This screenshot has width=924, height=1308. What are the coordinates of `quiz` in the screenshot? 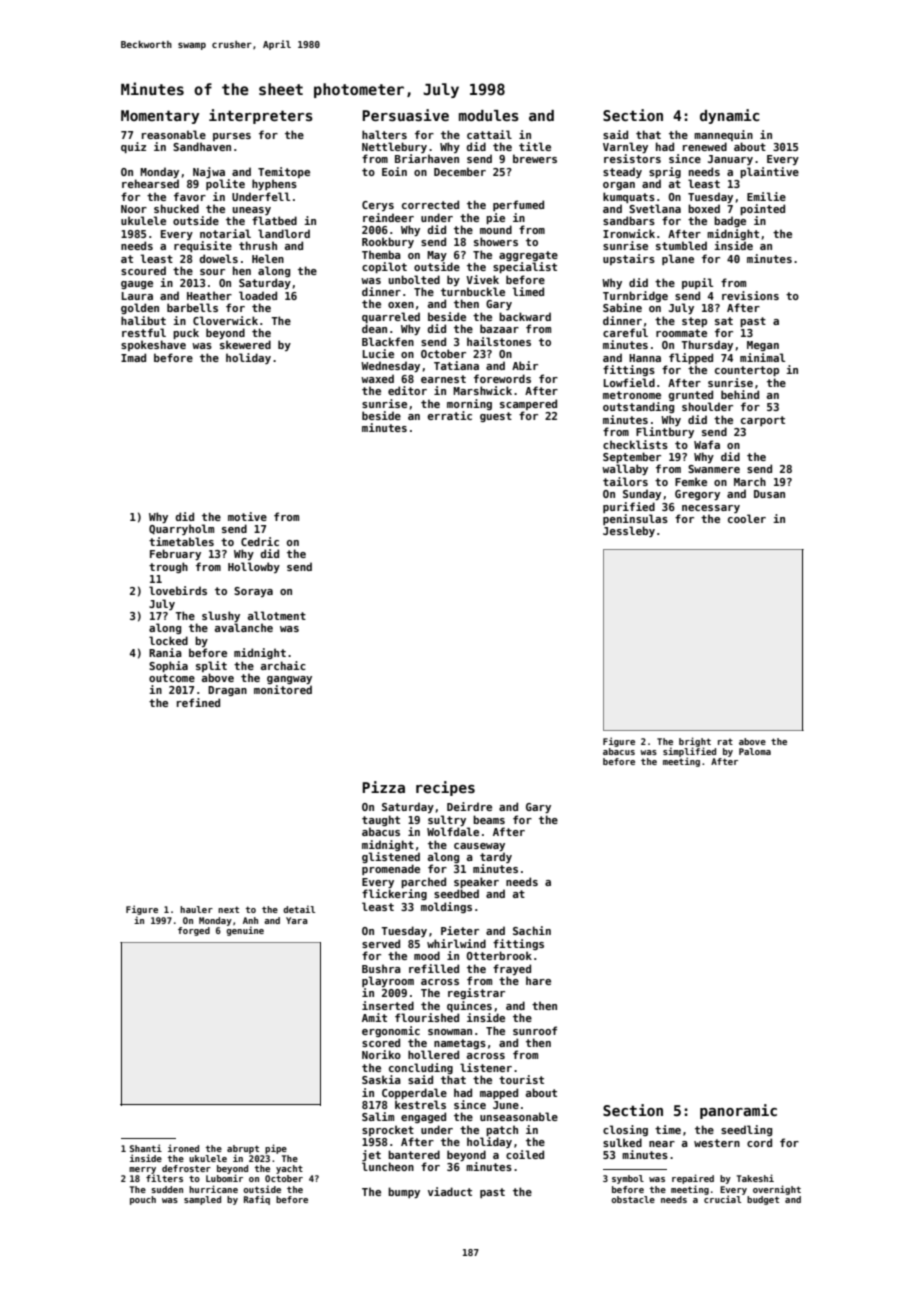 It's located at (133, 147).
